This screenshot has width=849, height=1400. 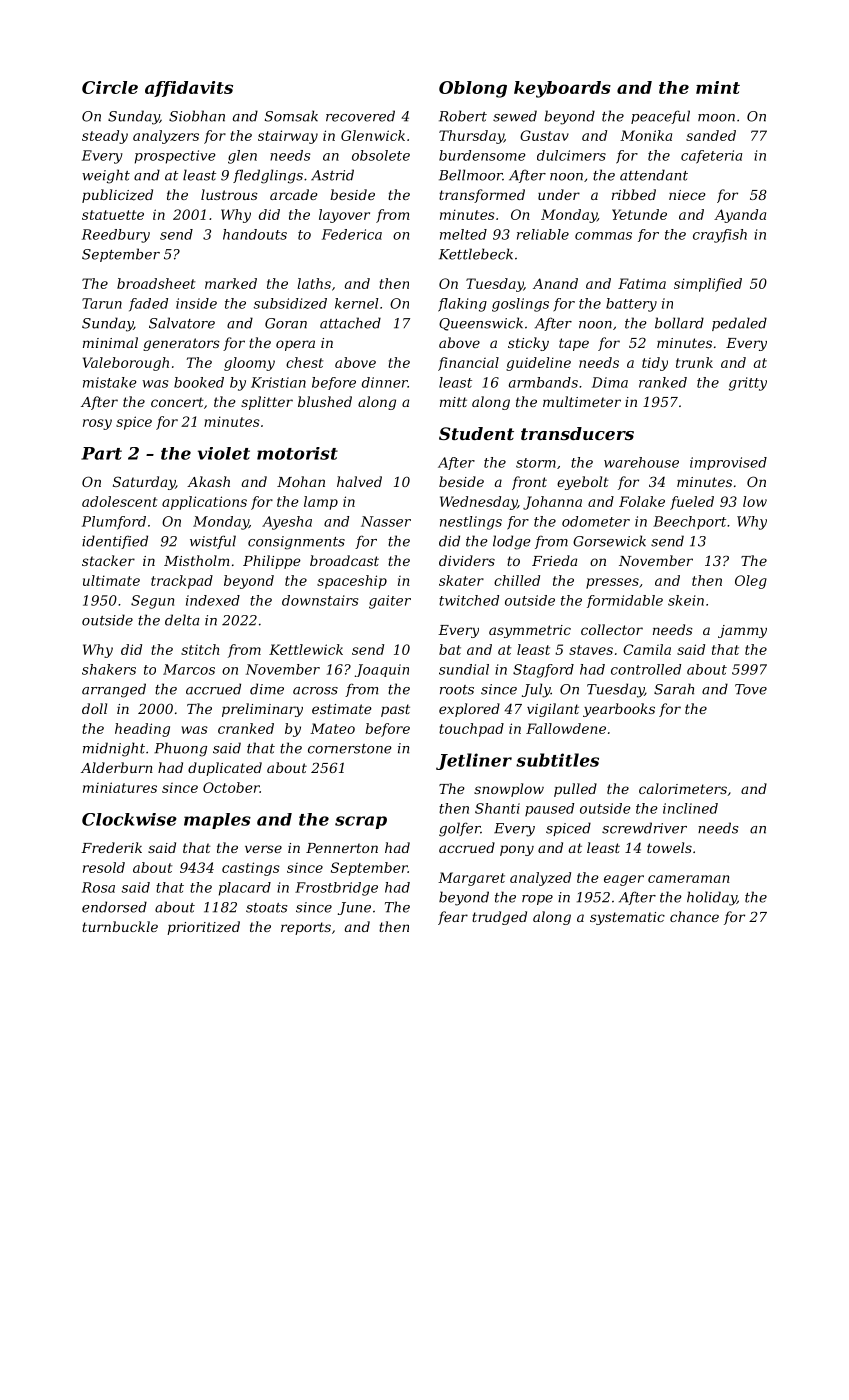 What do you see at coordinates (381, 670) in the screenshot?
I see `Joaquin` at bounding box center [381, 670].
